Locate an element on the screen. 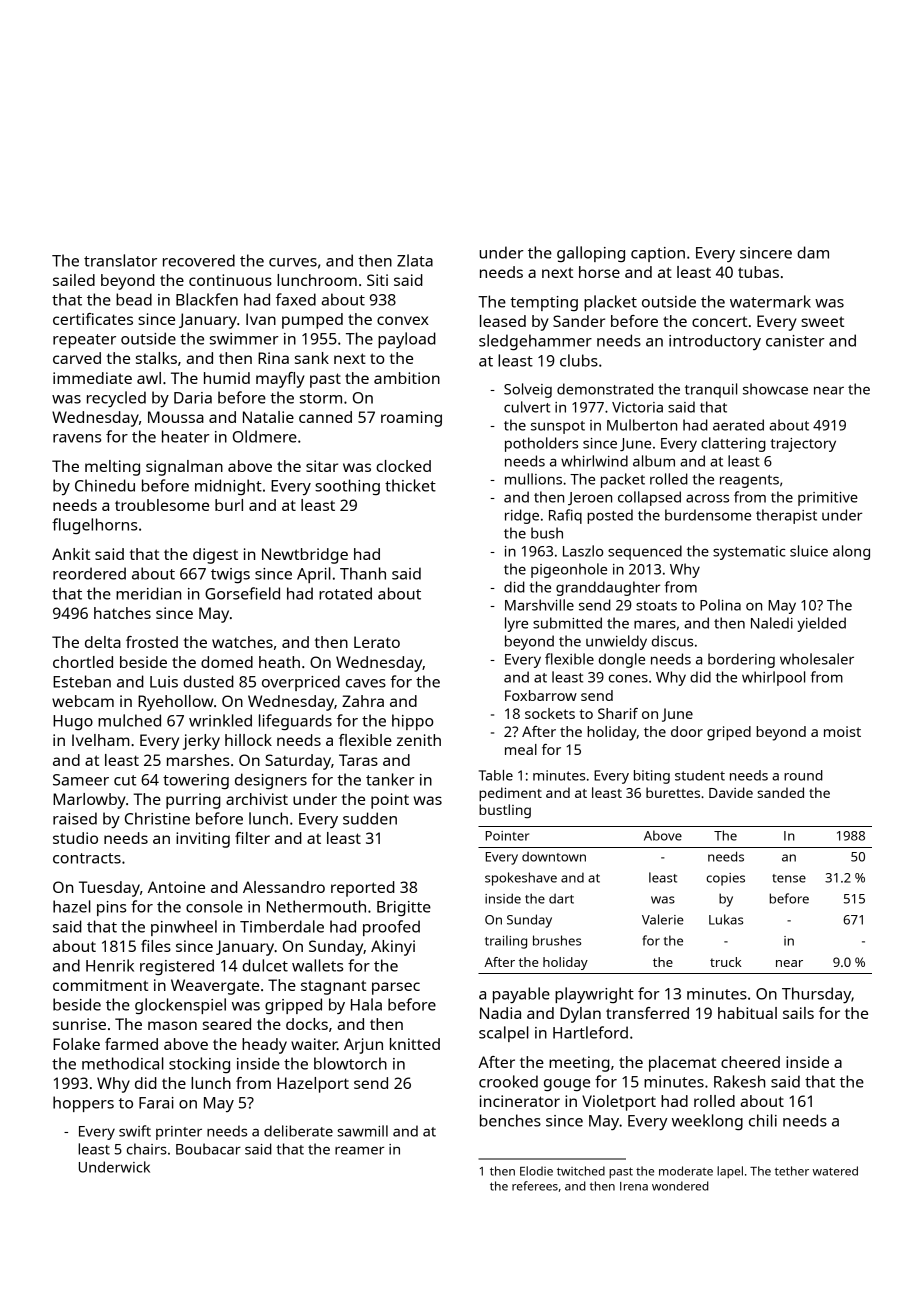  Boubacar is located at coordinates (208, 1149).
